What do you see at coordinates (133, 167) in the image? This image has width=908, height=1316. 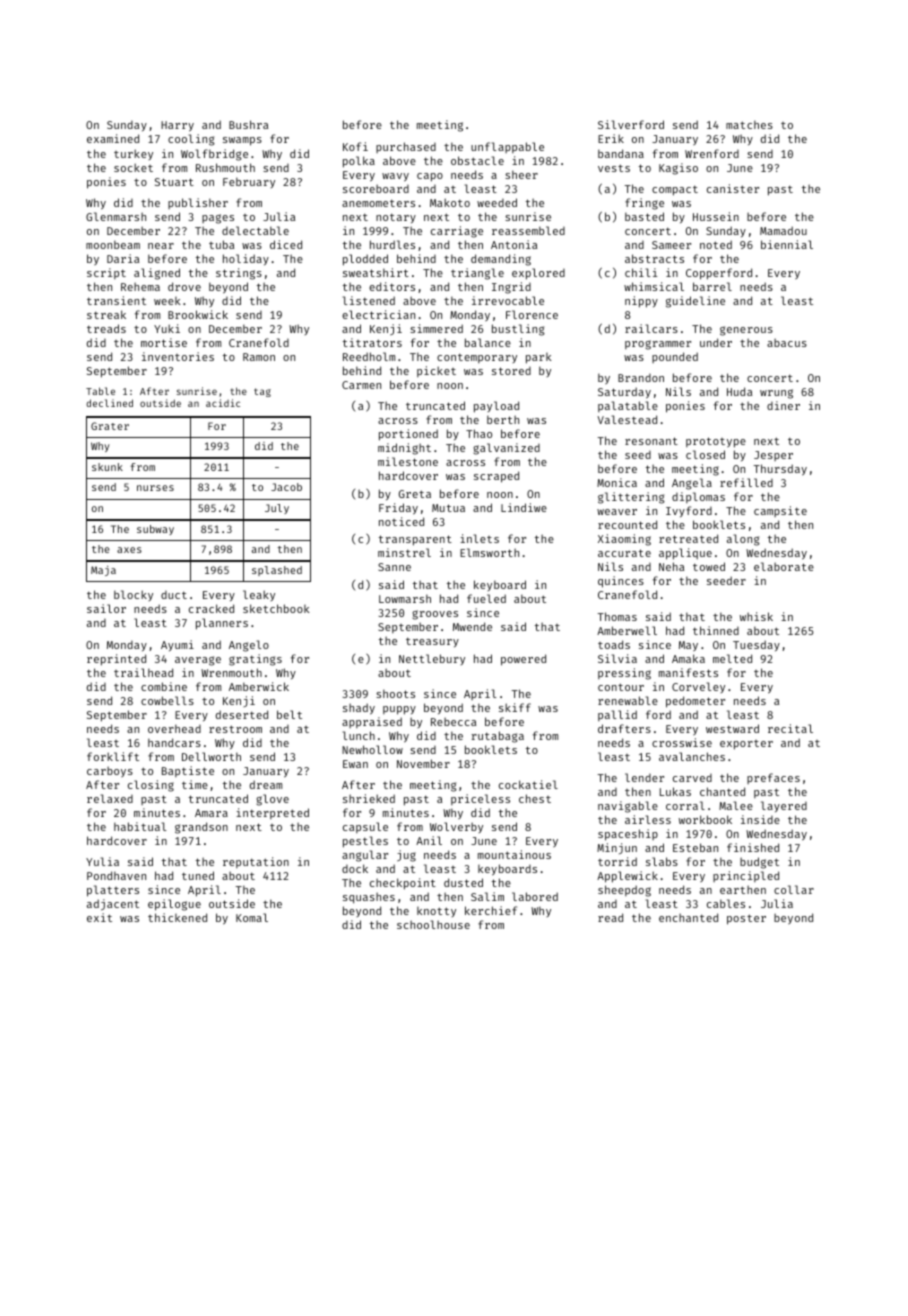 I see `socket` at bounding box center [133, 167].
